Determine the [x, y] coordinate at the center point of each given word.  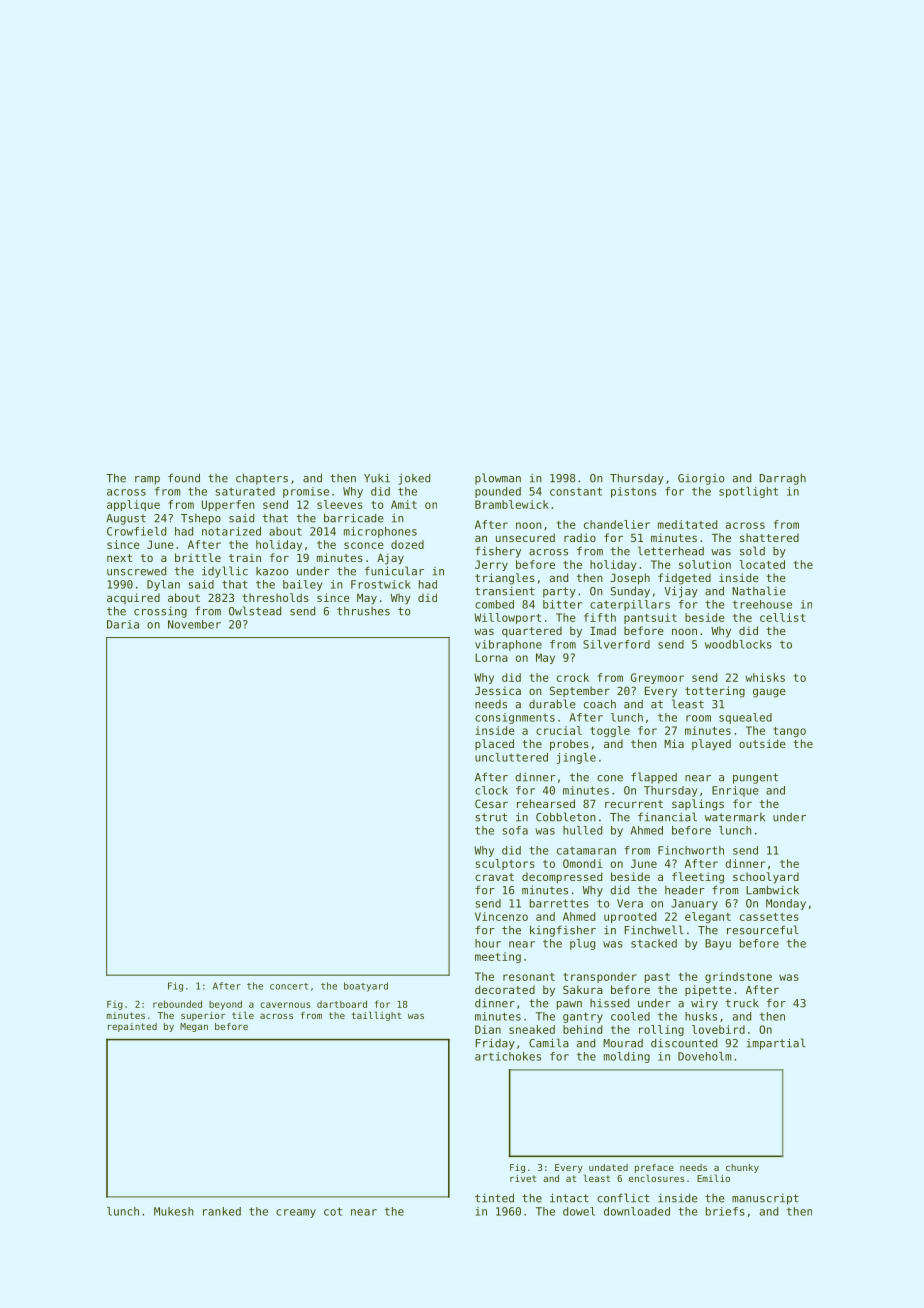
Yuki [377, 478]
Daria [123, 624]
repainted [132, 1027]
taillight [376, 1016]
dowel [579, 1211]
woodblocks [738, 644]
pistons [633, 492]
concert [289, 986]
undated [608, 1167]
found [184, 478]
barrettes [559, 903]
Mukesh [174, 1211]
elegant [708, 917]
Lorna [491, 657]
